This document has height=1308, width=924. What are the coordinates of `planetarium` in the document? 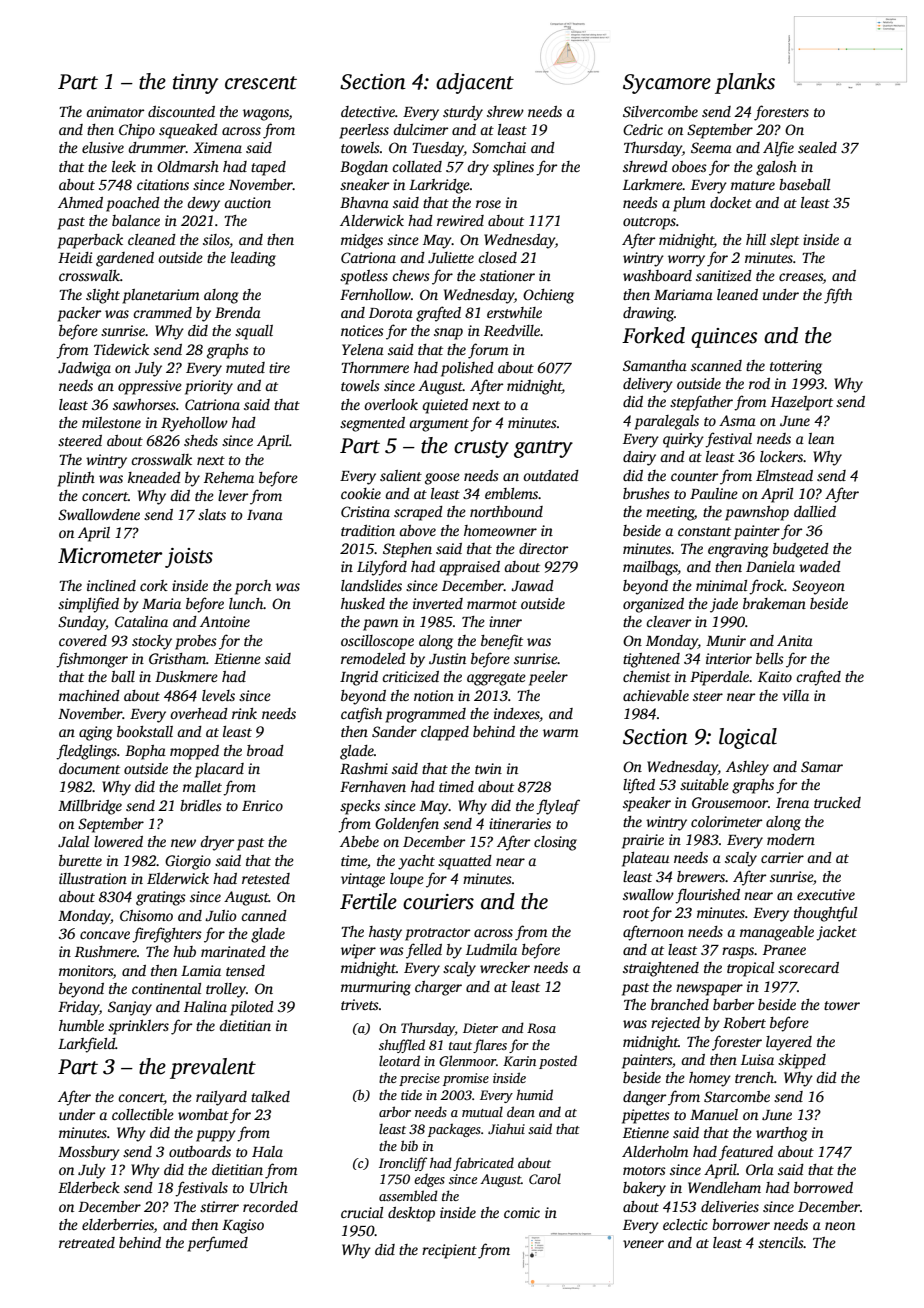 It's located at (160, 296).
